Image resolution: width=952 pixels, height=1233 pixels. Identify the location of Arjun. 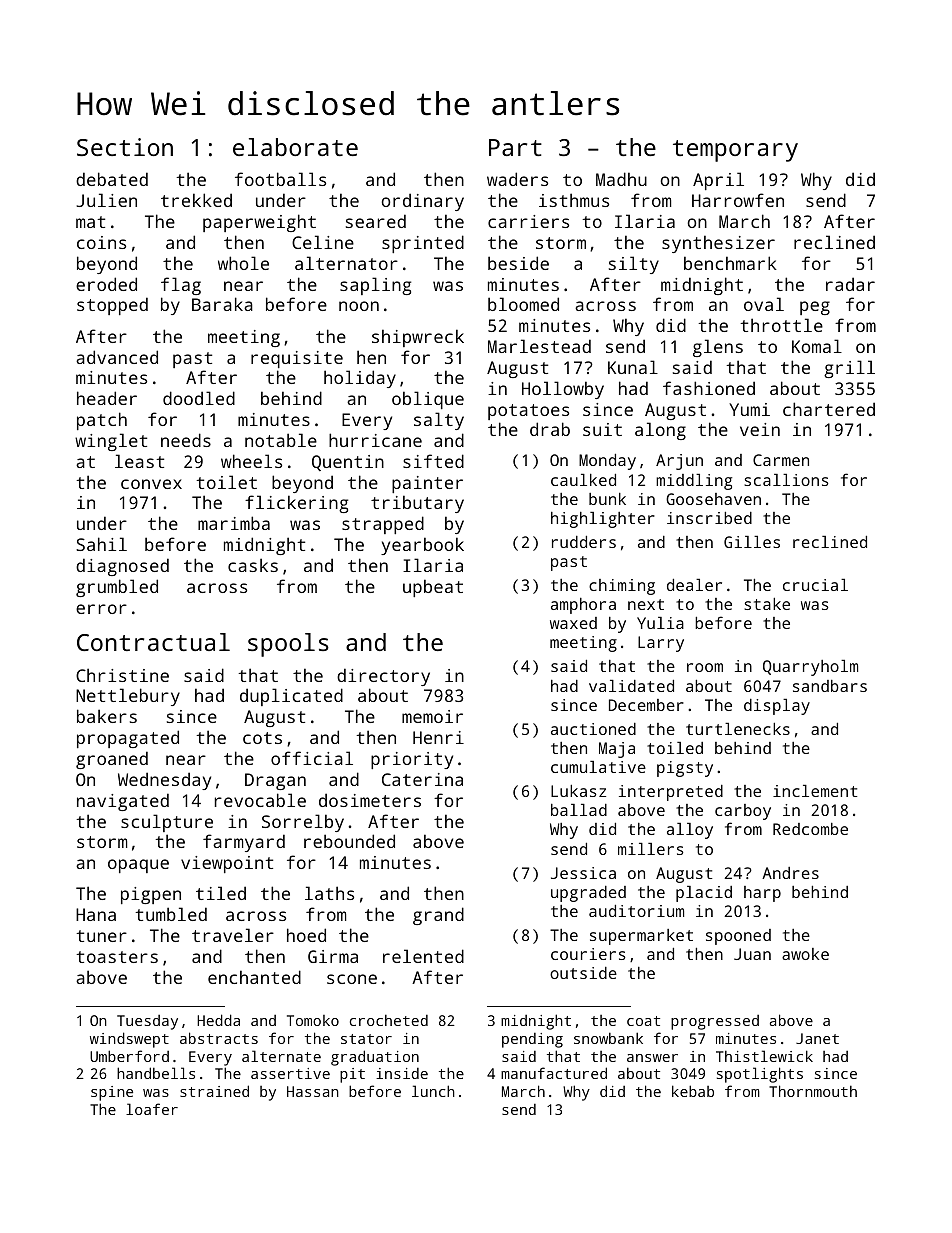
(679, 462).
